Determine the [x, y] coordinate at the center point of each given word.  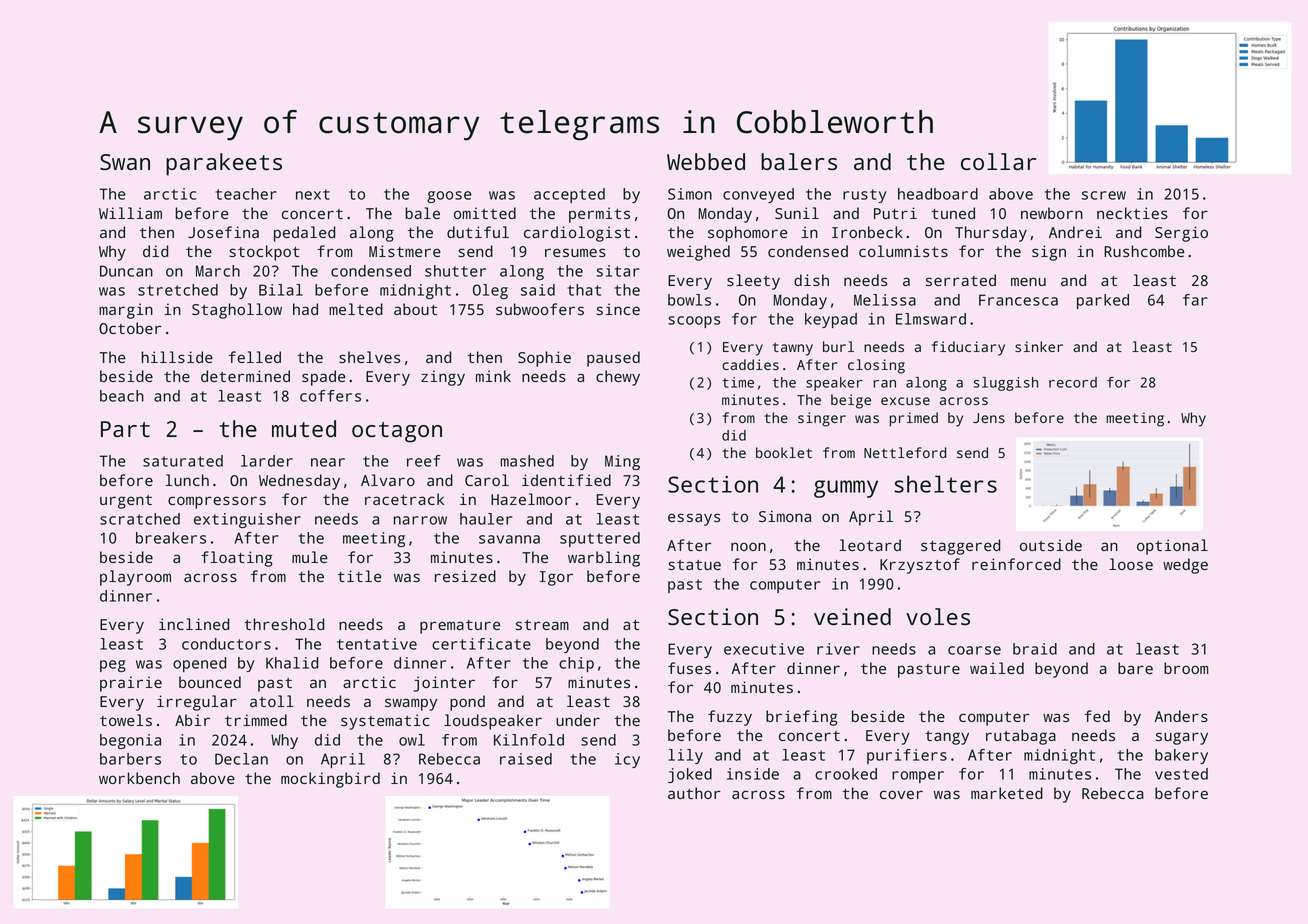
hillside [177, 357]
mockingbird [330, 780]
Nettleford [905, 452]
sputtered [600, 539]
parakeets [224, 164]
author [694, 793]
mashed [527, 461]
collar [998, 161]
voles [938, 616]
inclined [194, 624]
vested [1181, 774]
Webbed [706, 161]
